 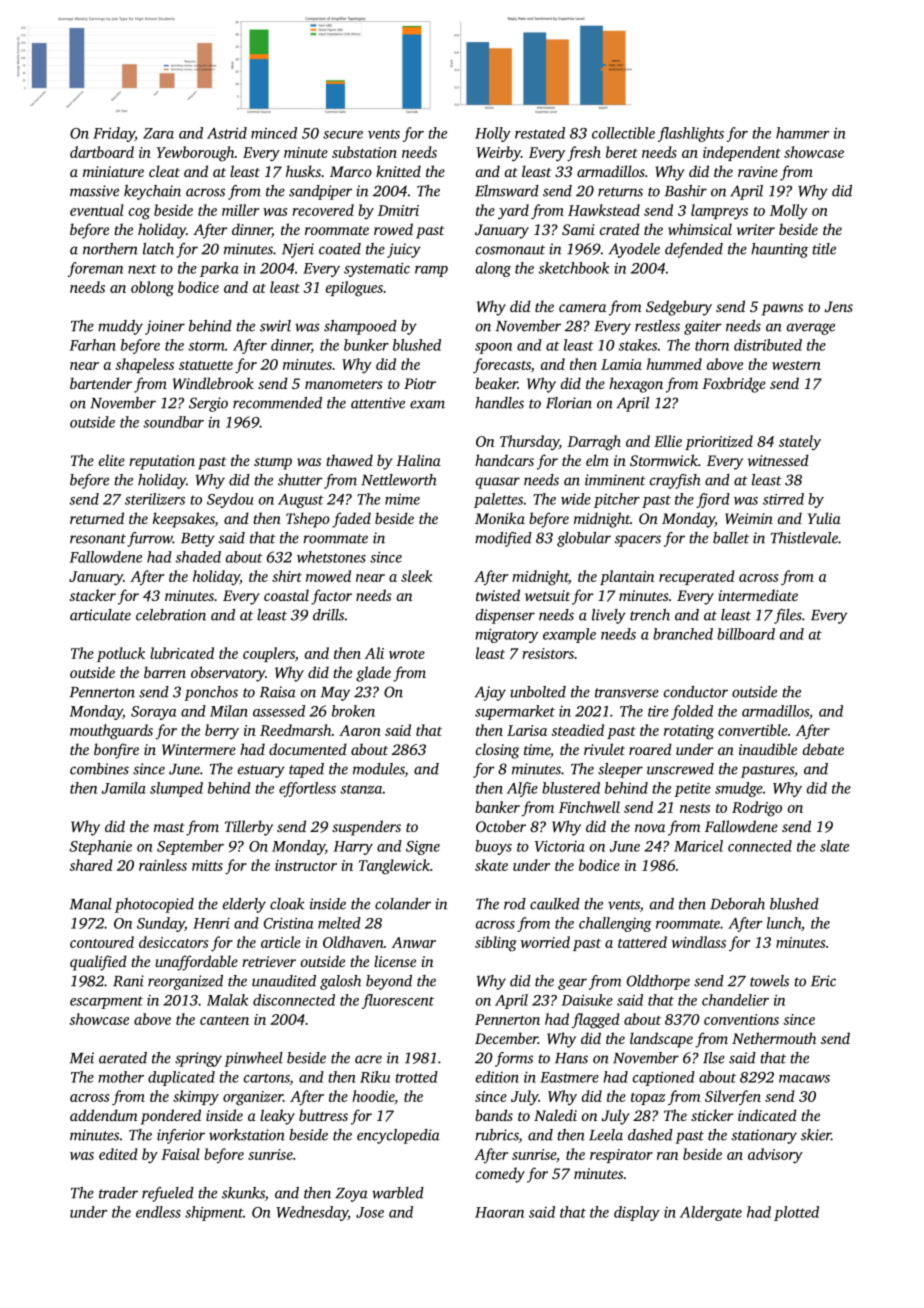 What do you see at coordinates (510, 250) in the image?
I see `cosmonaut` at bounding box center [510, 250].
